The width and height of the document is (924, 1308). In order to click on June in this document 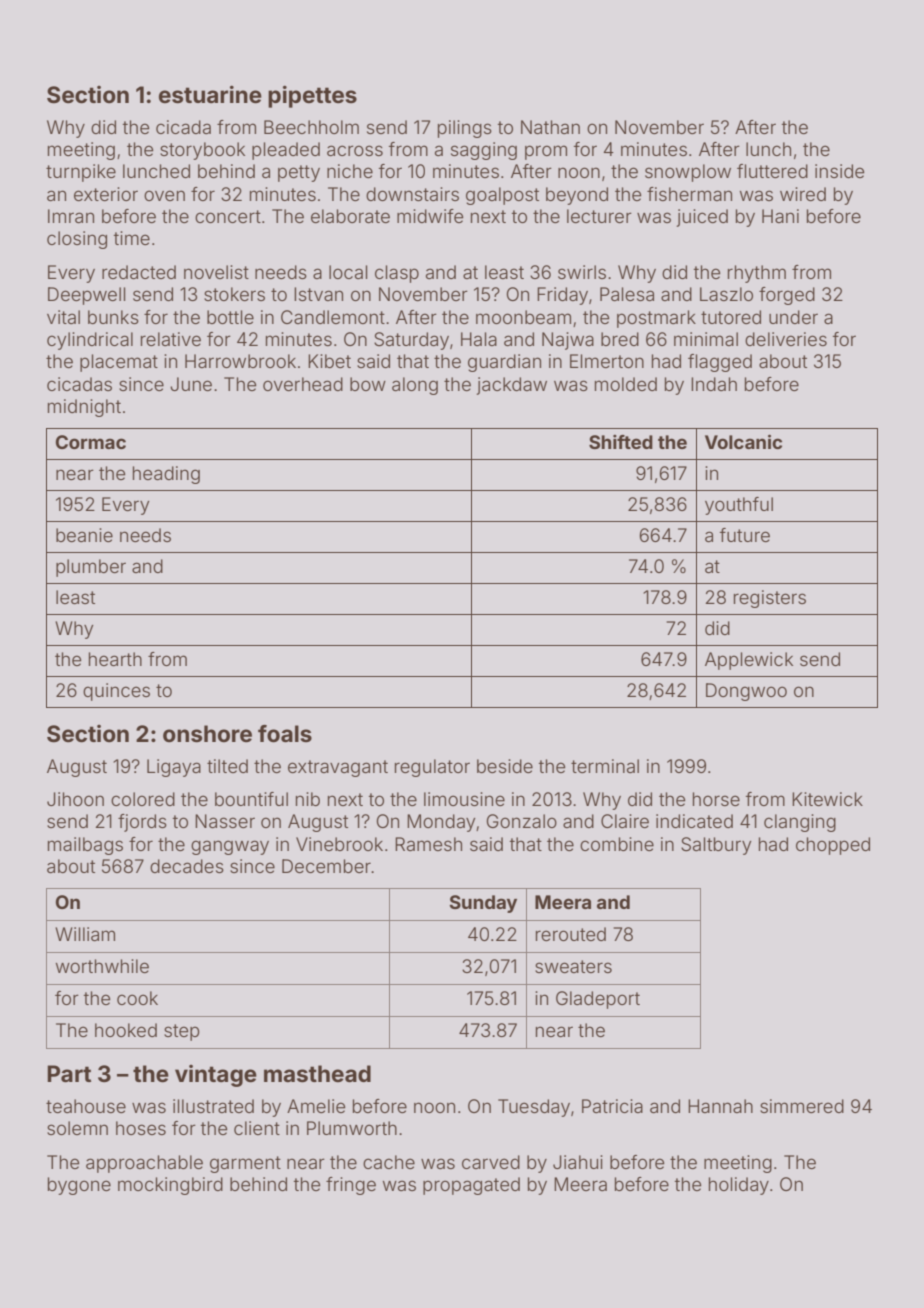, I will do `click(191, 384)`.
